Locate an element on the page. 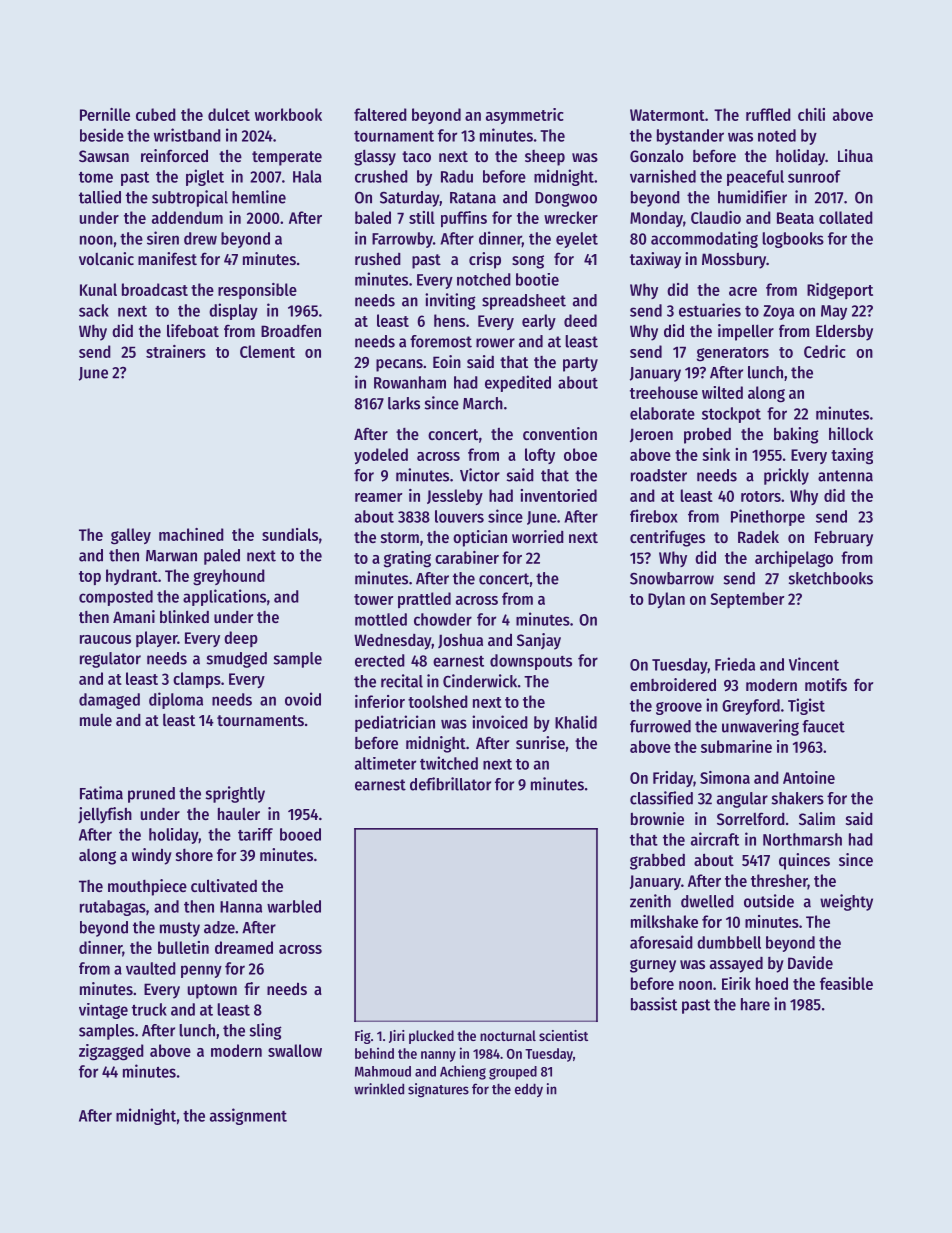 The width and height of the document is (952, 1233). cubed is located at coordinates (156, 114).
